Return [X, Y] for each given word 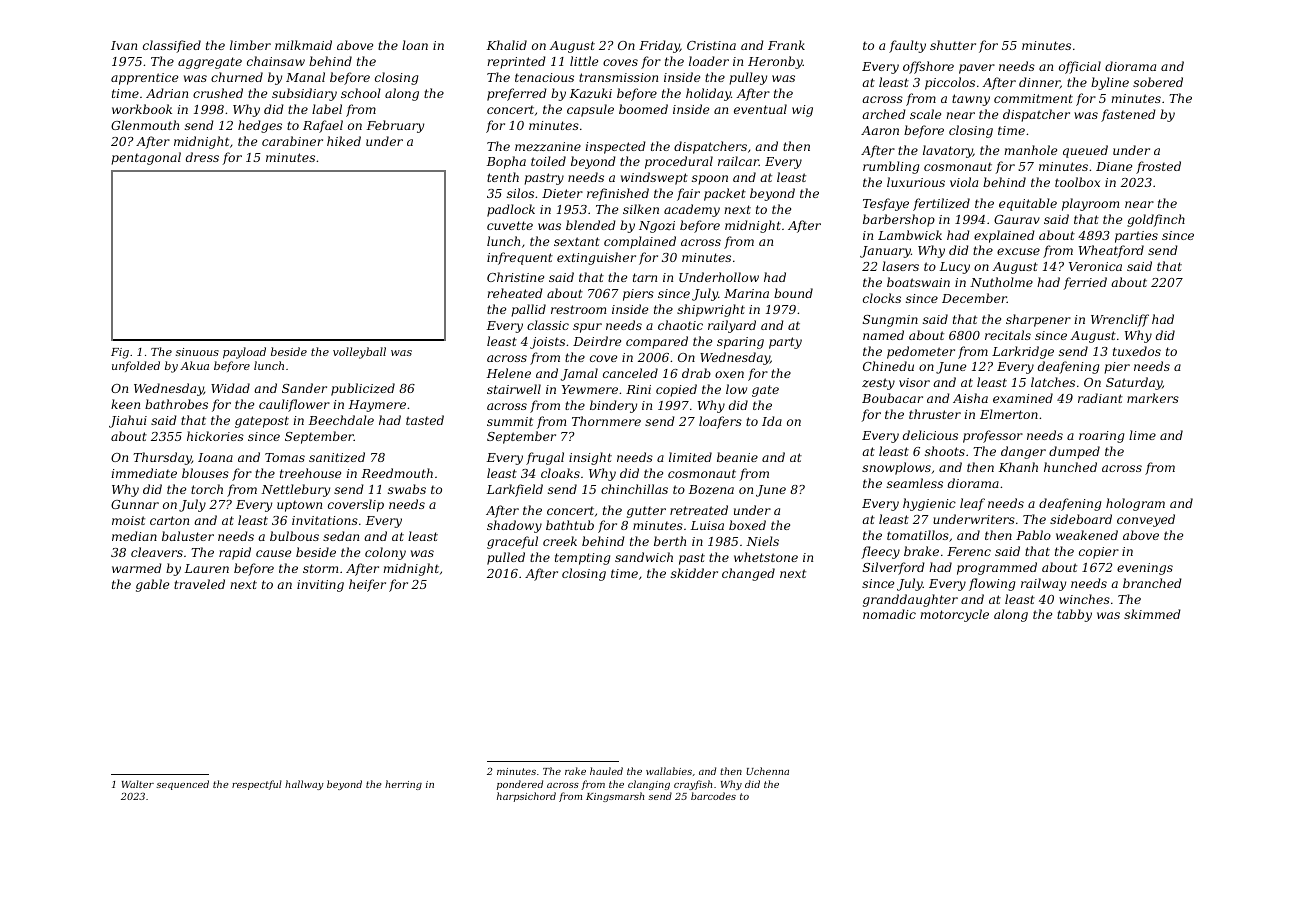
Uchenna [767, 771]
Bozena [711, 490]
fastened [1128, 115]
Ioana [215, 457]
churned [237, 77]
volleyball [359, 353]
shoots [945, 451]
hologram [1135, 504]
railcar [738, 161]
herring [403, 785]
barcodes [713, 796]
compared [657, 342]
